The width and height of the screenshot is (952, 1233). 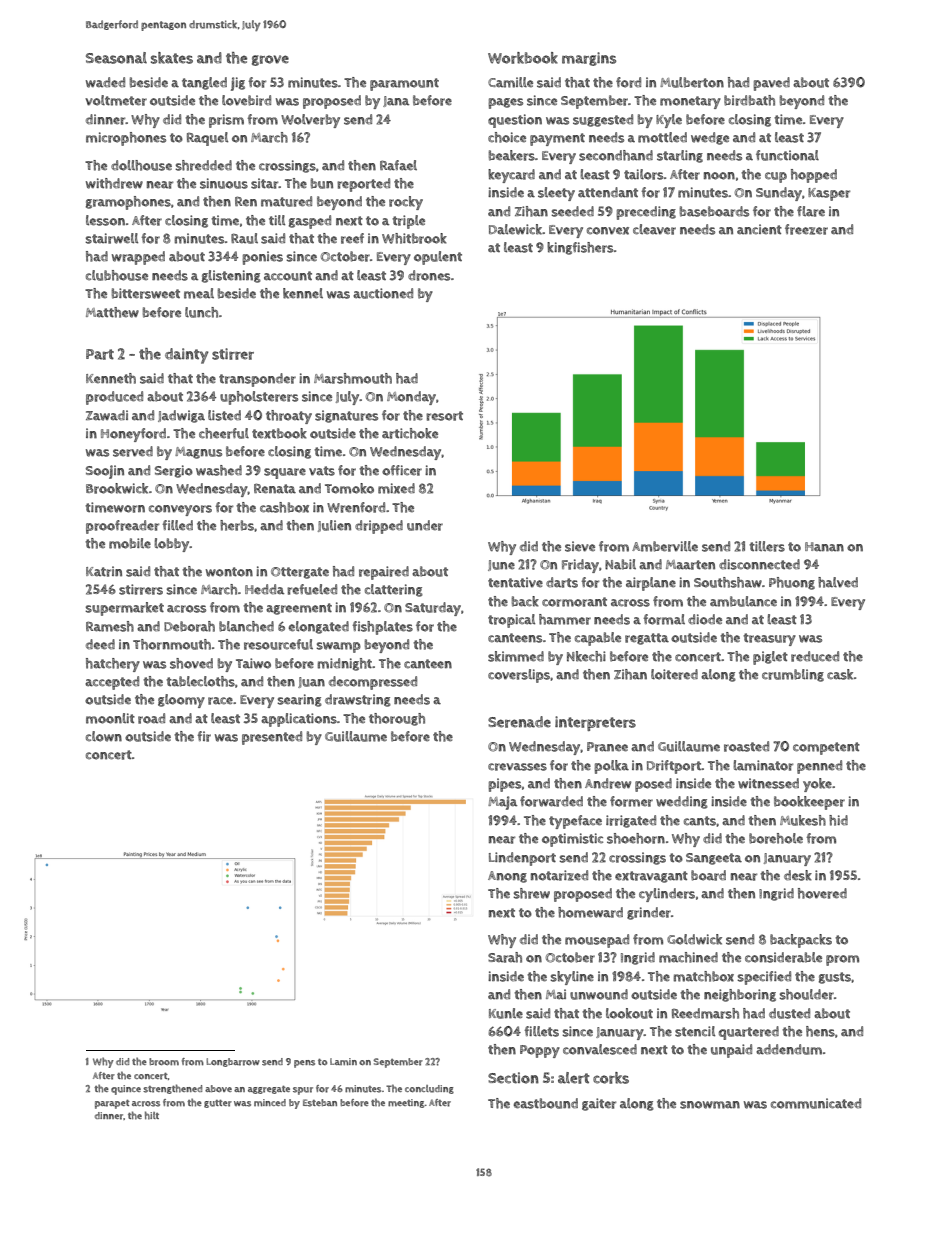 What do you see at coordinates (218, 1088) in the screenshot?
I see `above` at bounding box center [218, 1088].
